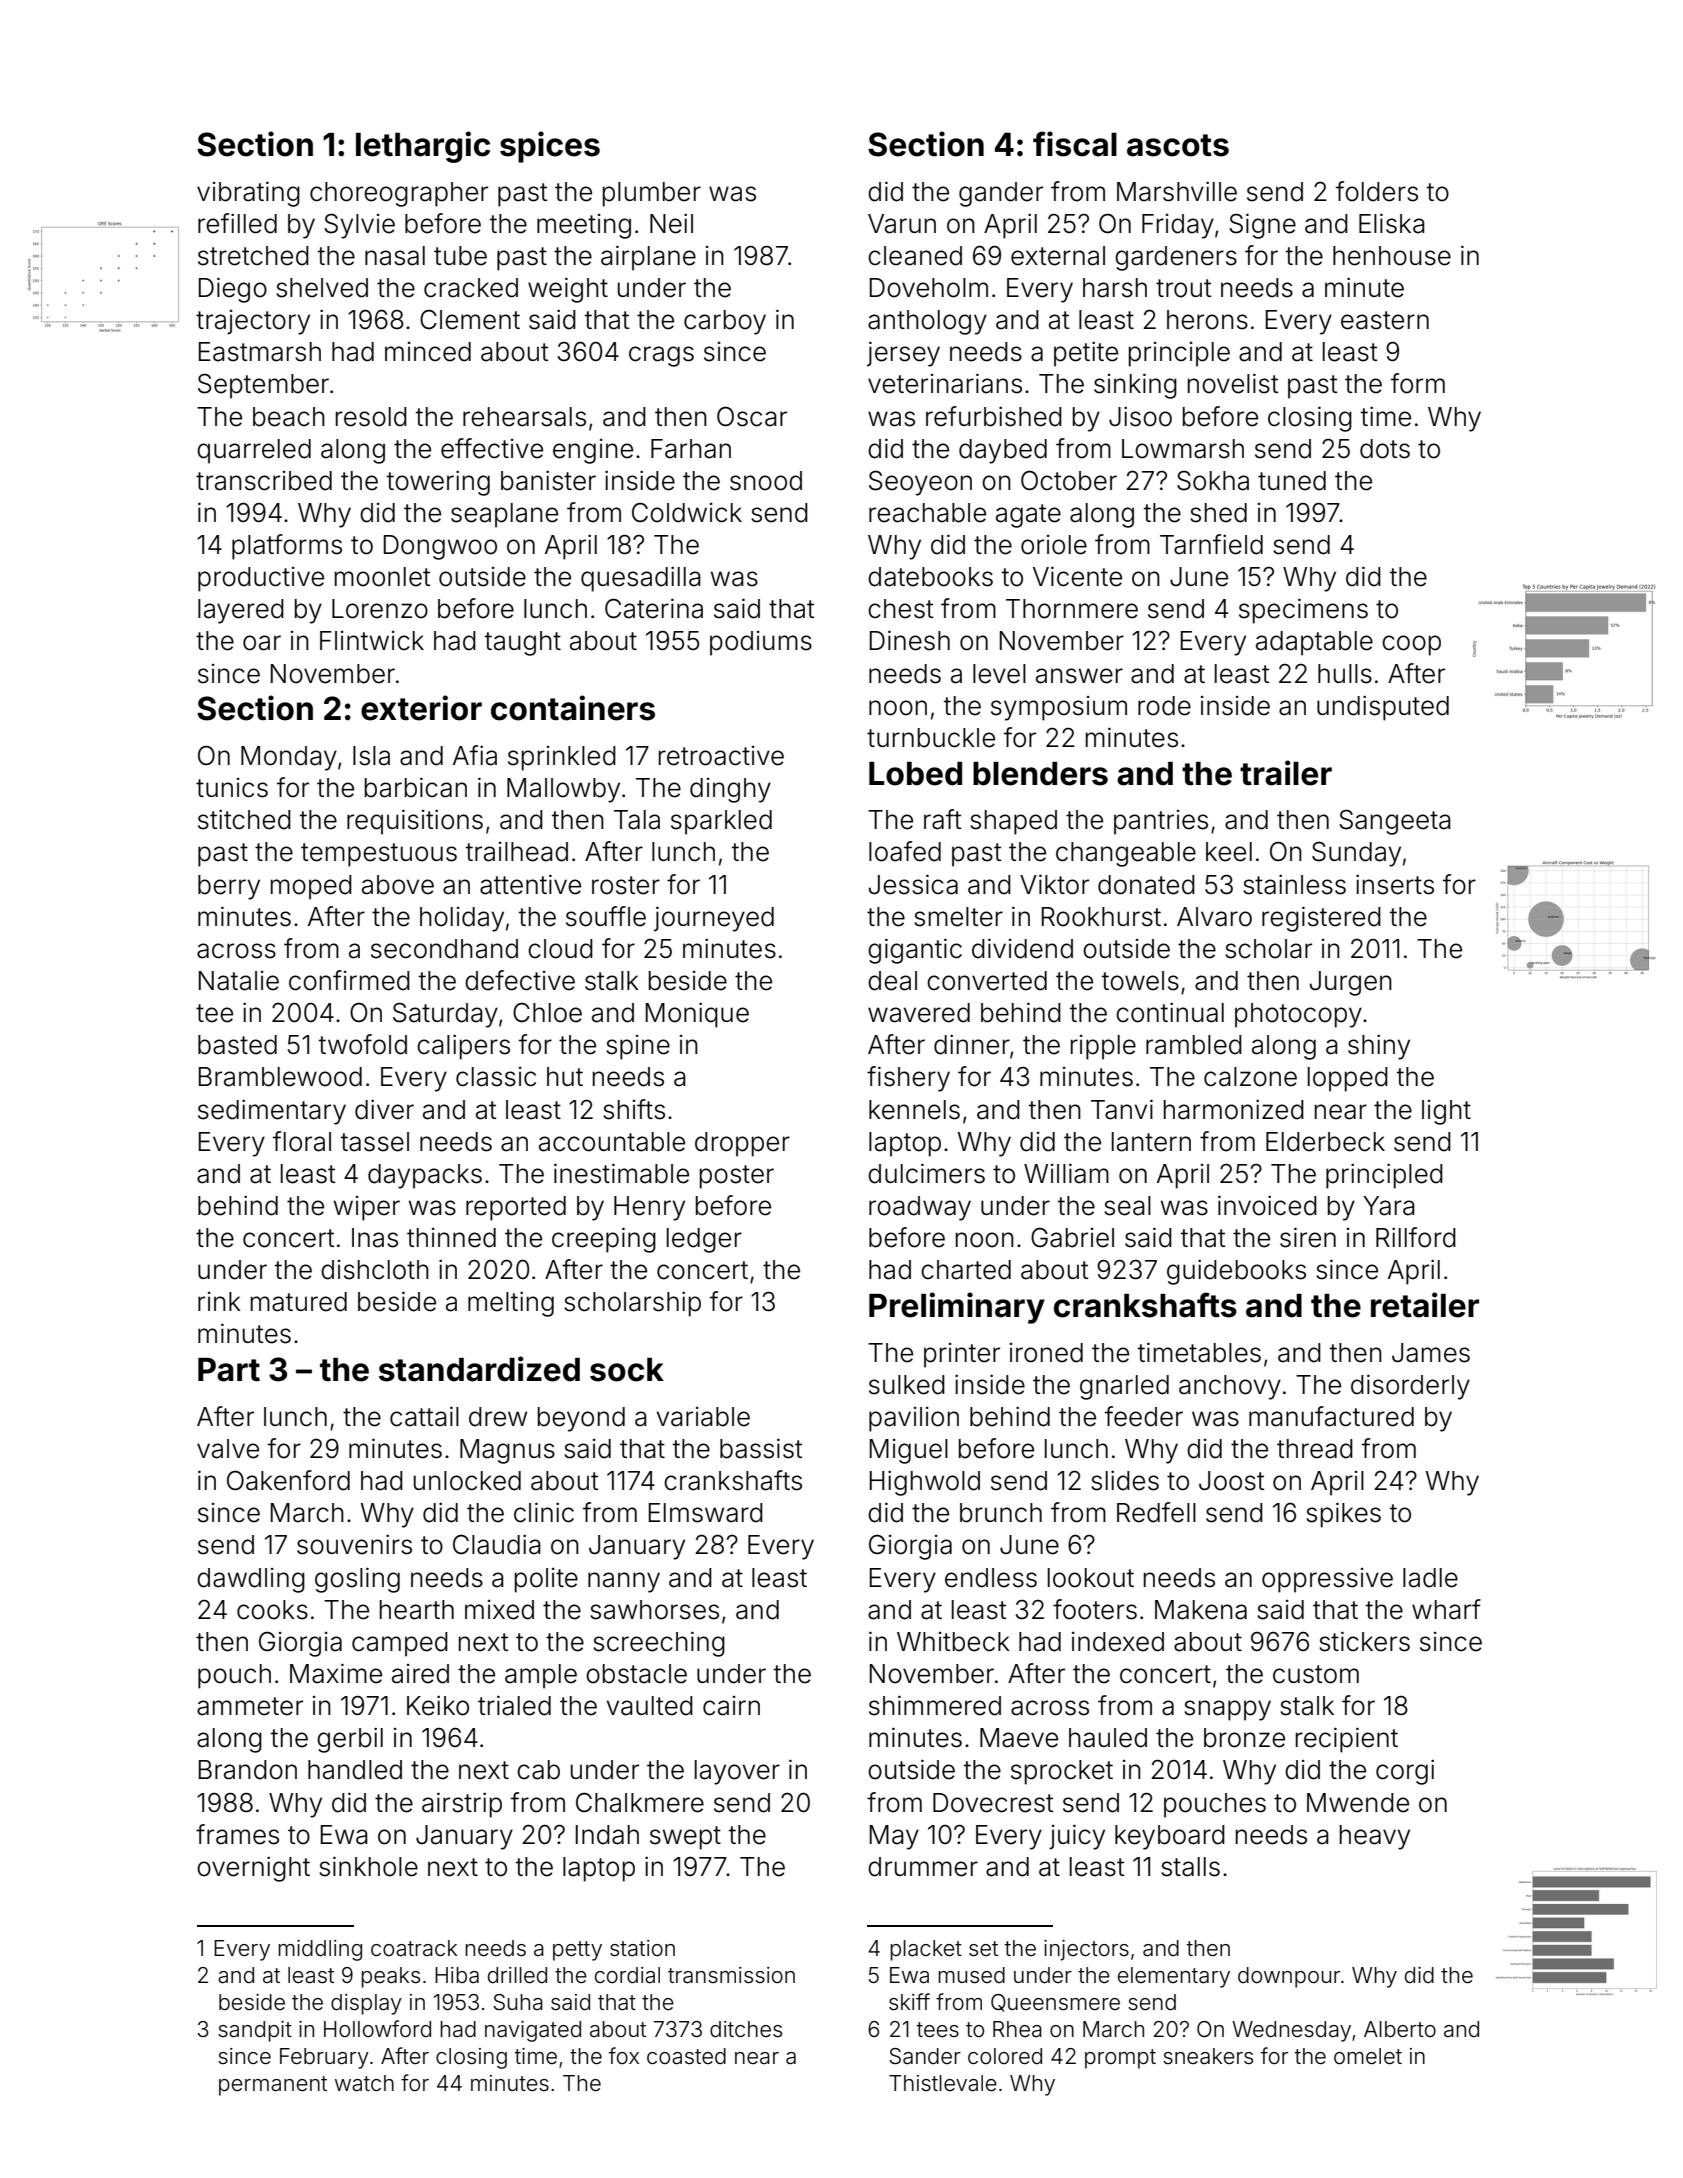 Image resolution: width=1683 pixels, height=2178 pixels. What do you see at coordinates (479, 1369) in the screenshot?
I see `standardized` at bounding box center [479, 1369].
